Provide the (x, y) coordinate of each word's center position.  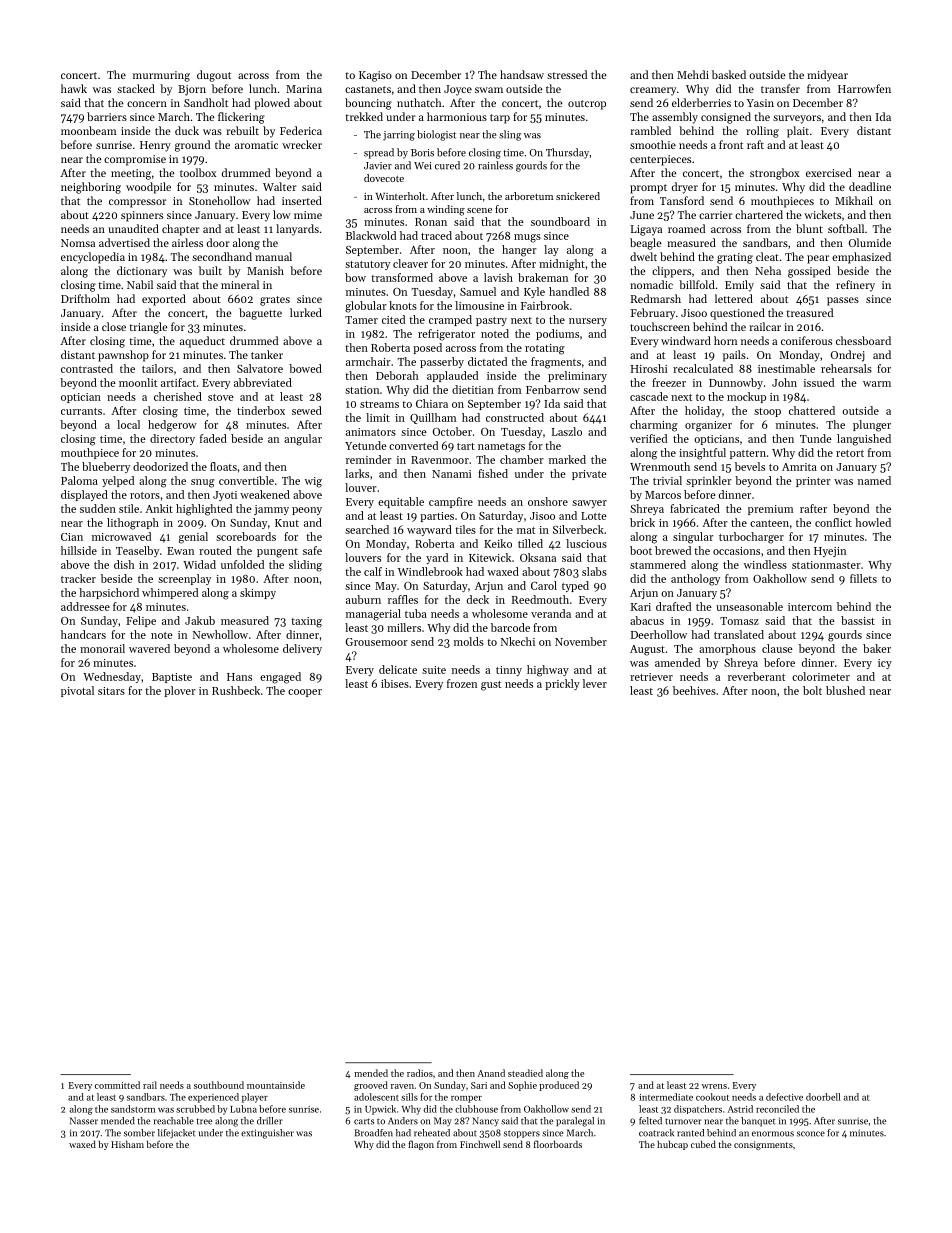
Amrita (799, 467)
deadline (870, 186)
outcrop (587, 105)
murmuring (161, 76)
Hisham (127, 1144)
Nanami (451, 474)
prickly (562, 684)
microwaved (121, 536)
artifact (178, 382)
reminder (369, 459)
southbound (219, 1085)
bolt (812, 690)
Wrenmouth (660, 466)
